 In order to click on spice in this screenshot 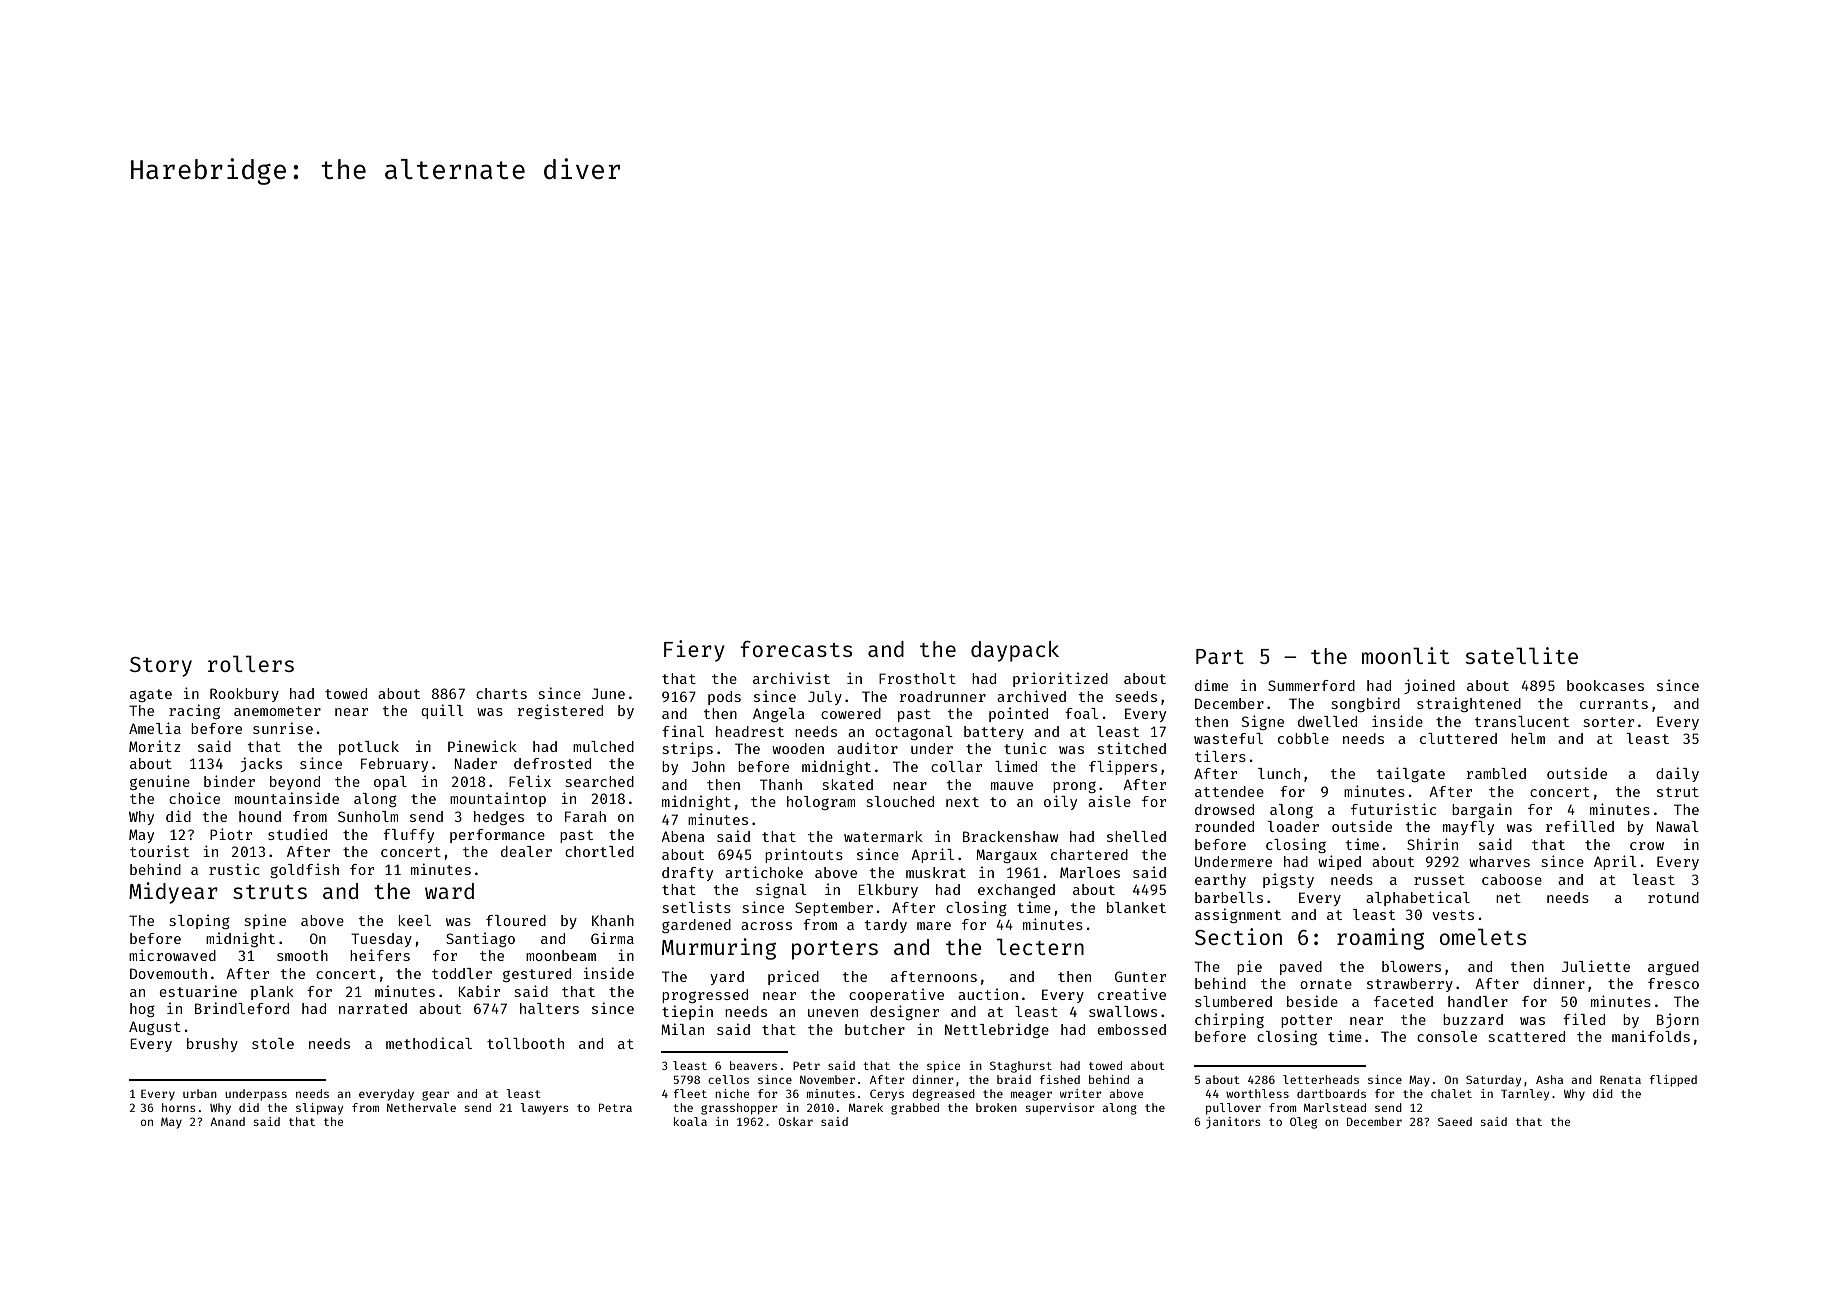, I will do `click(943, 1067)`.
